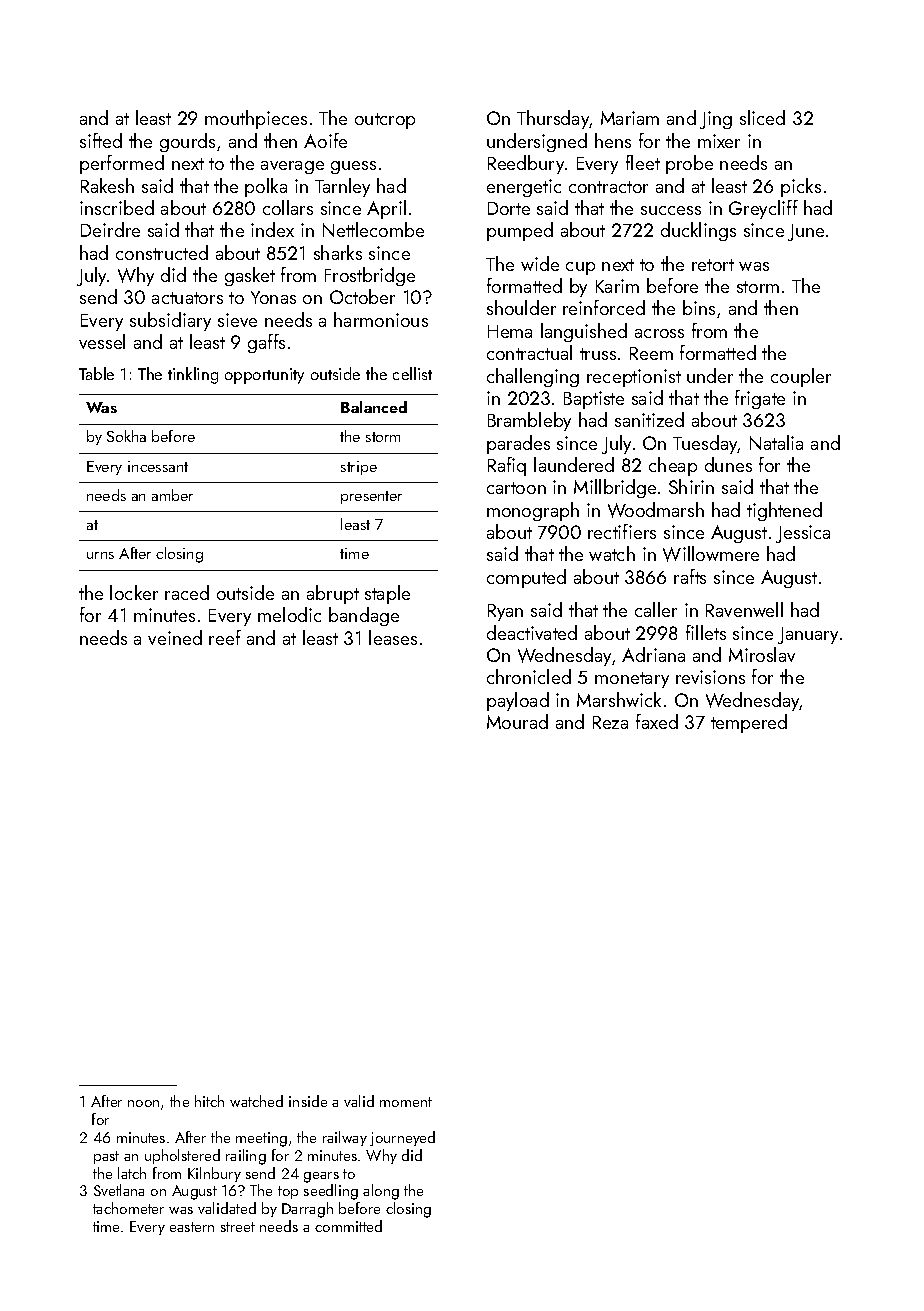  Describe the element at coordinates (763, 209) in the page. I see `Greycliff` at that location.
